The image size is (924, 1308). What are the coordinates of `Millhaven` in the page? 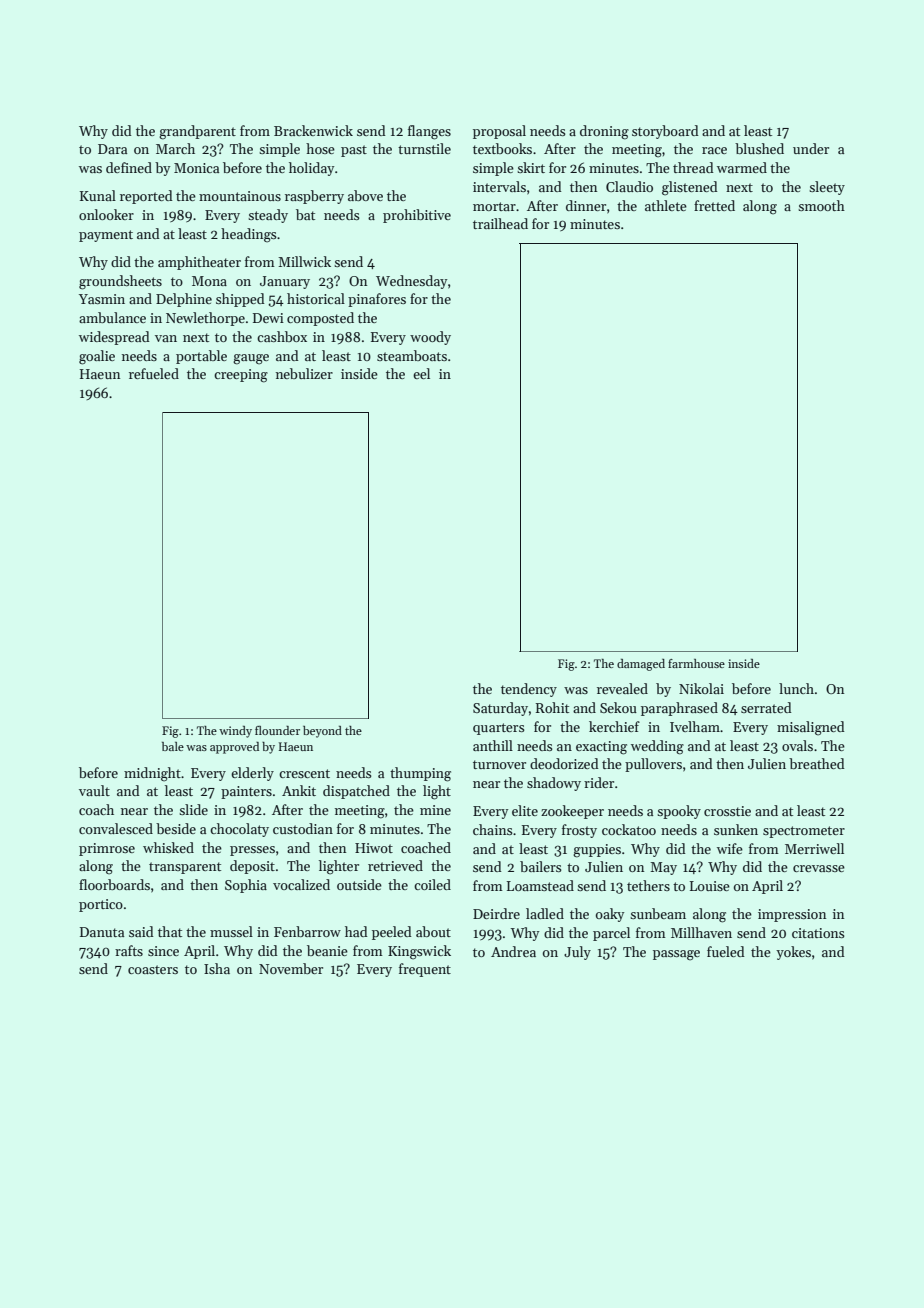 It's located at (701, 932).
